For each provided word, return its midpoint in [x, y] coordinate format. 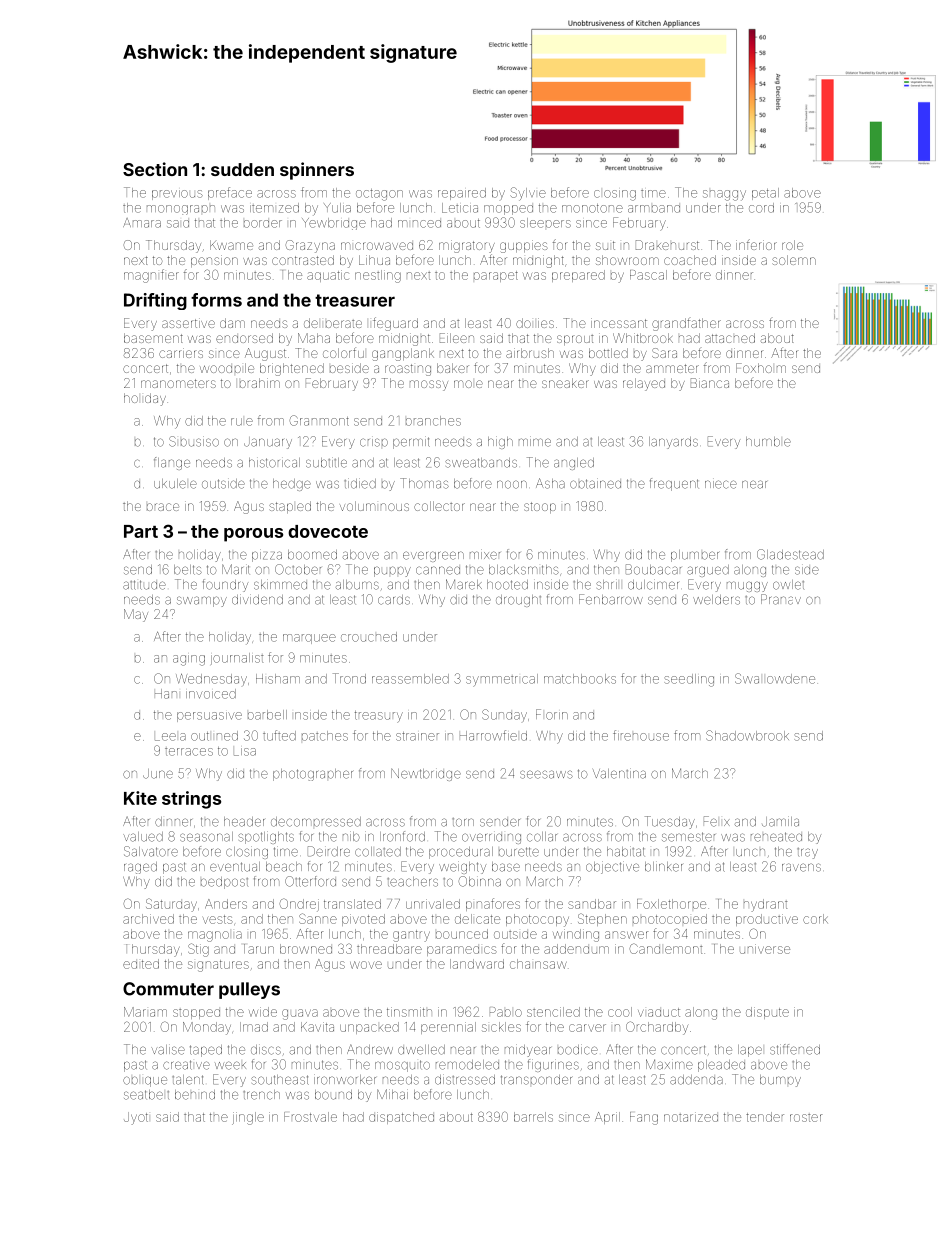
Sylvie [528, 194]
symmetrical [502, 680]
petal [765, 194]
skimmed [280, 584]
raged [140, 868]
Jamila [780, 821]
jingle [248, 1118]
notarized [691, 1117]
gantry [411, 936]
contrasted [303, 260]
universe [765, 949]
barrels [533, 1117]
